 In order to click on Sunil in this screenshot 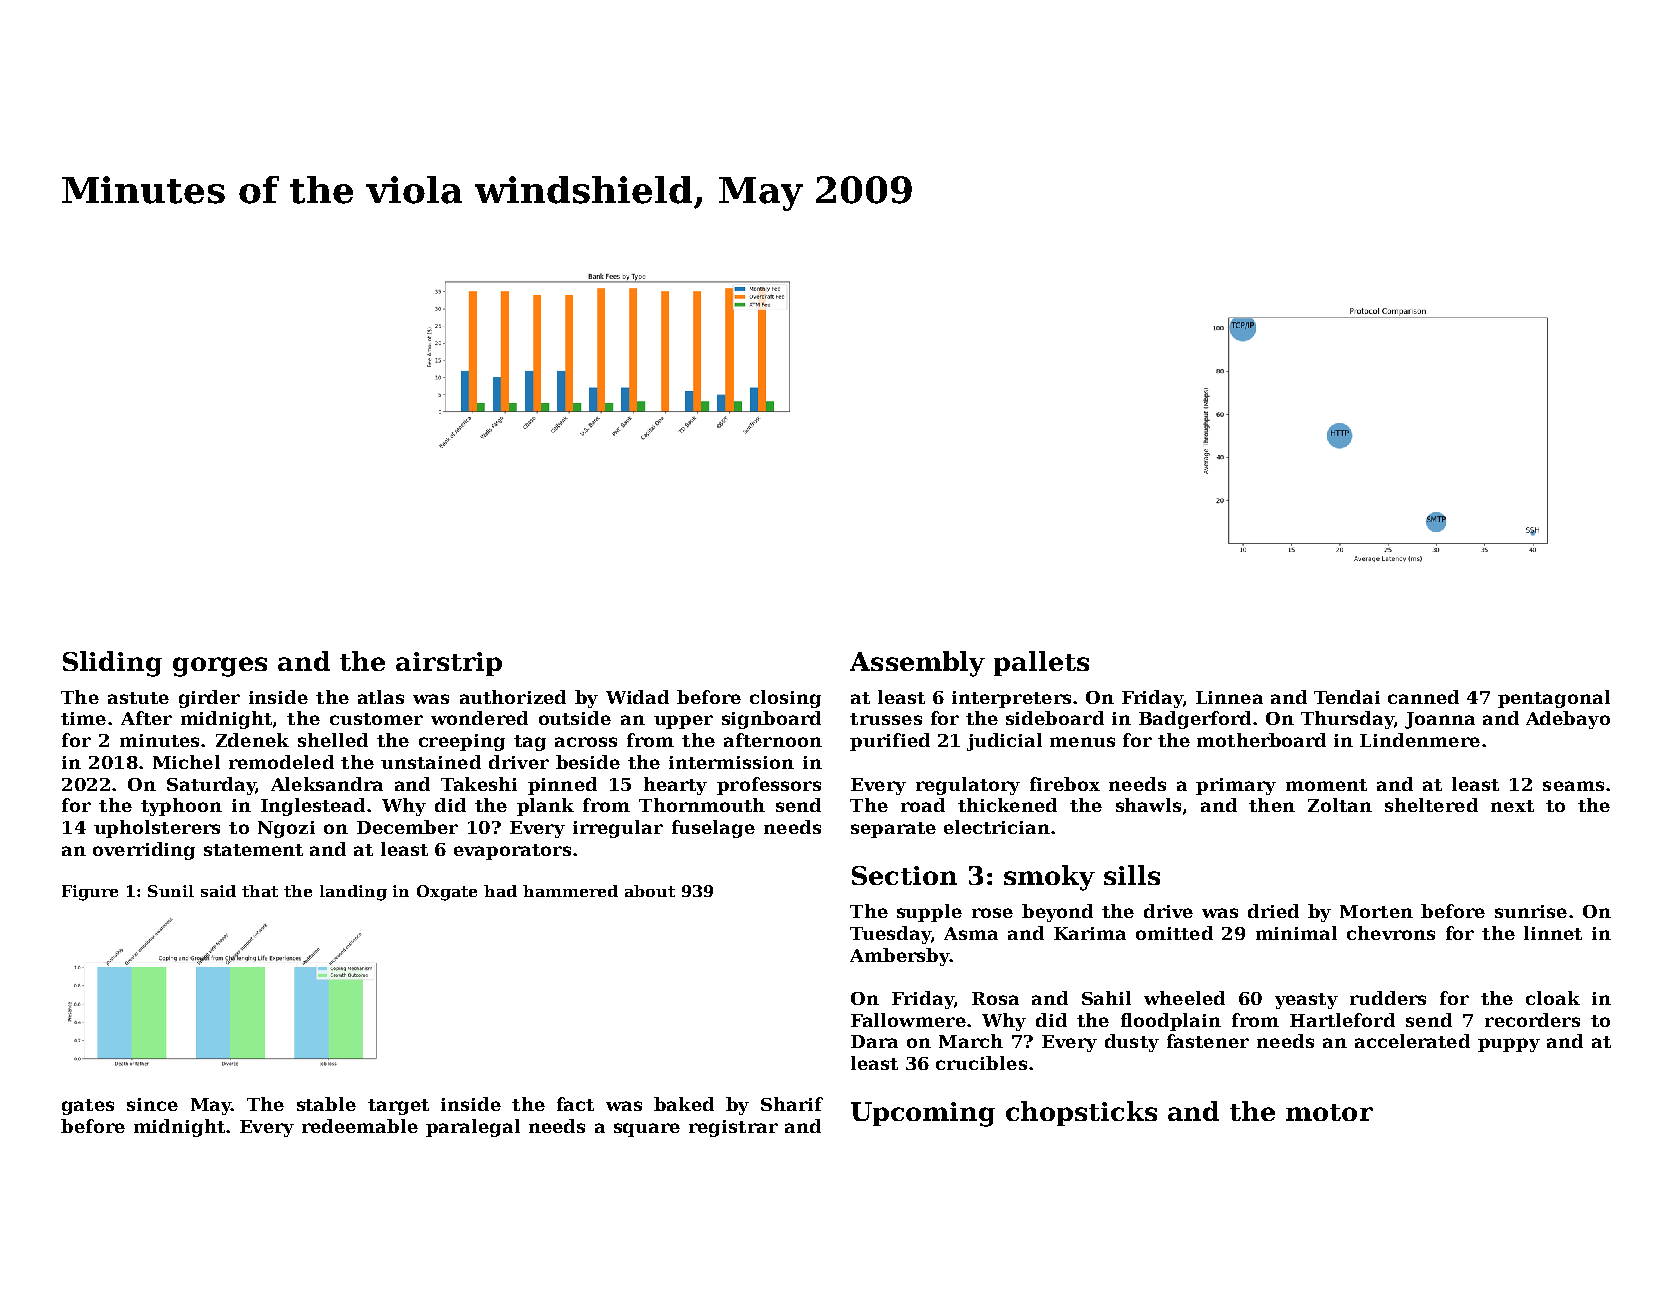, I will do `click(171, 891)`.
